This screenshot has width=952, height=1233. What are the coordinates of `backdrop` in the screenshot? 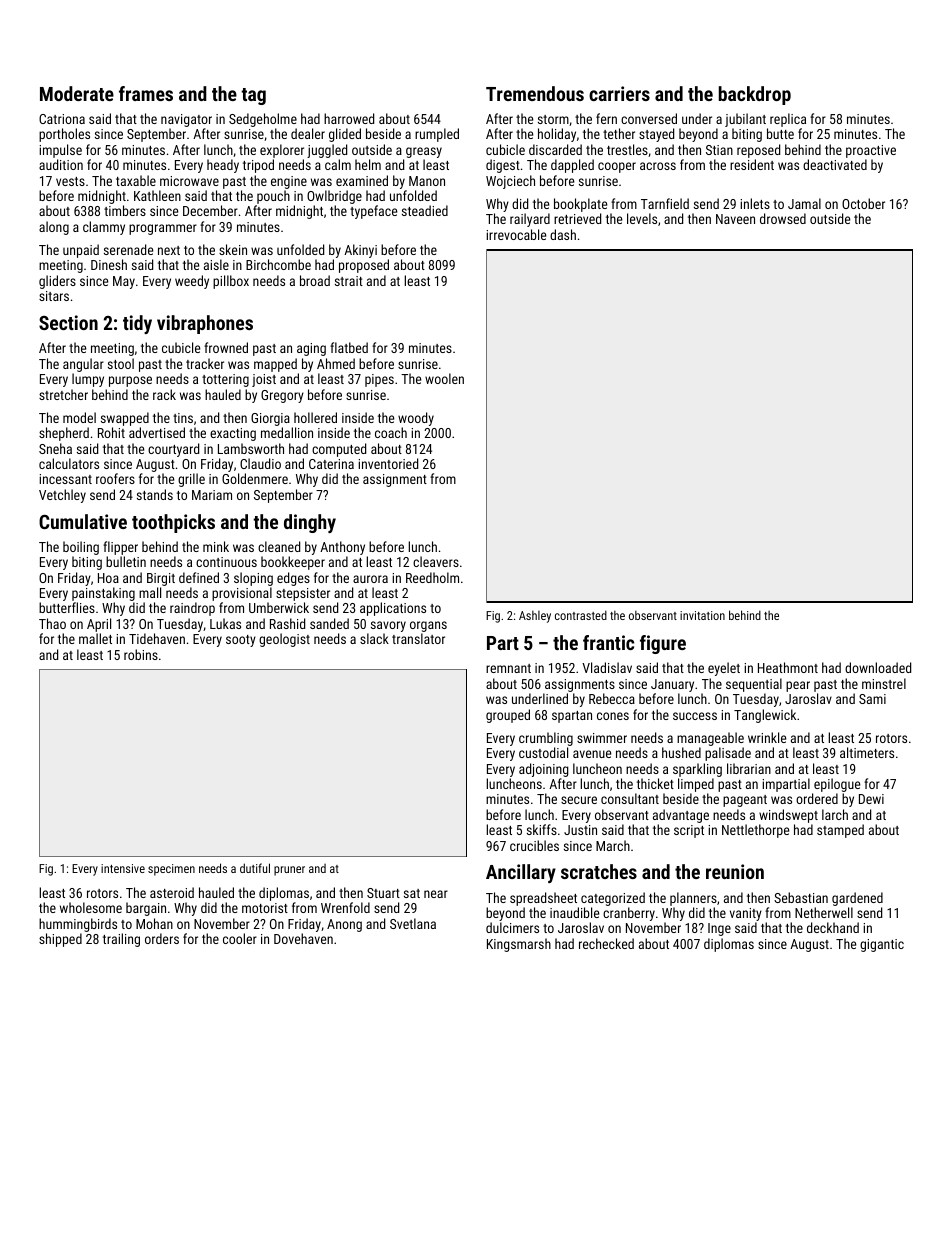 It's located at (755, 95).
